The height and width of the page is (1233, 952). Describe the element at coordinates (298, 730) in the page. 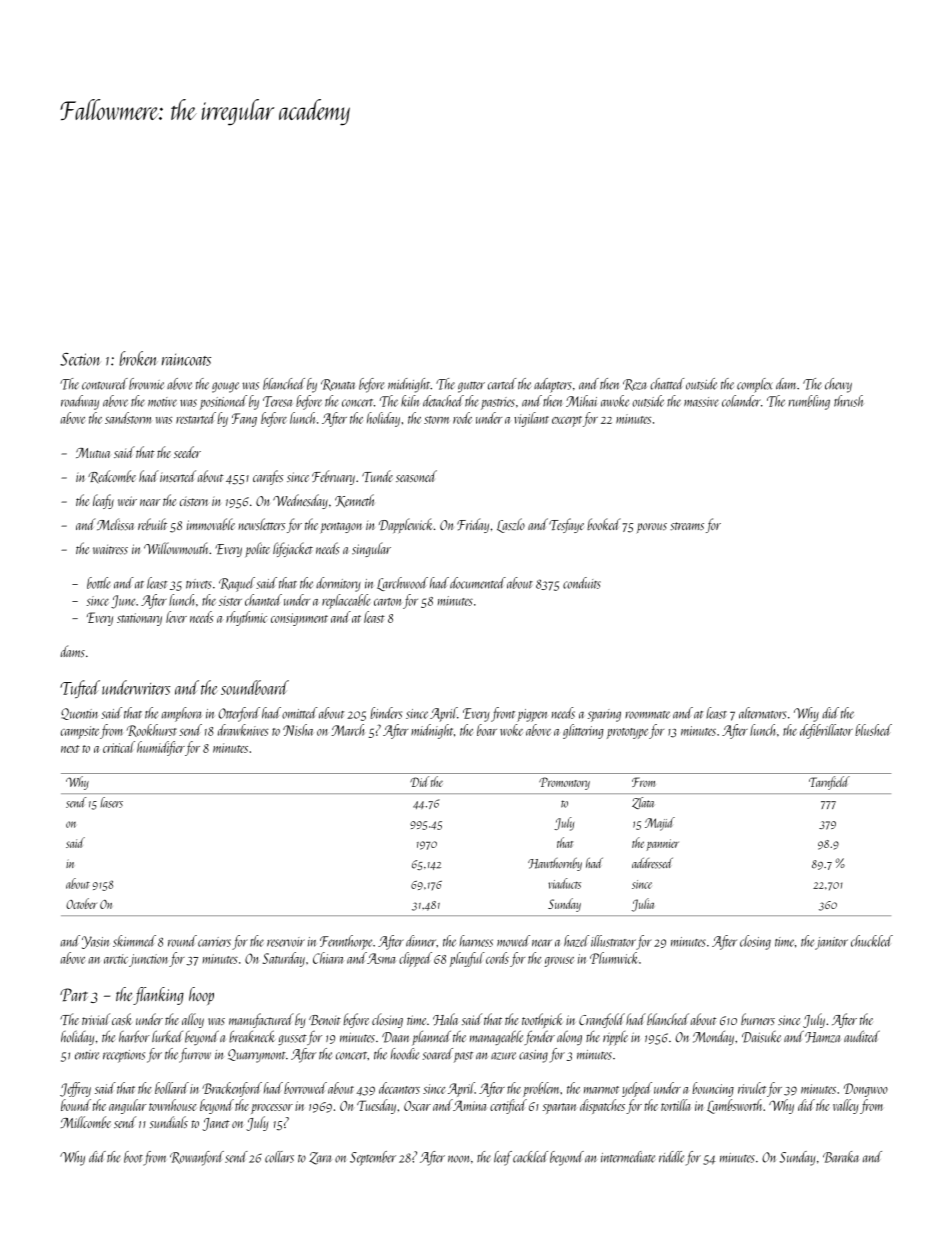

I see `Nisha` at that location.
